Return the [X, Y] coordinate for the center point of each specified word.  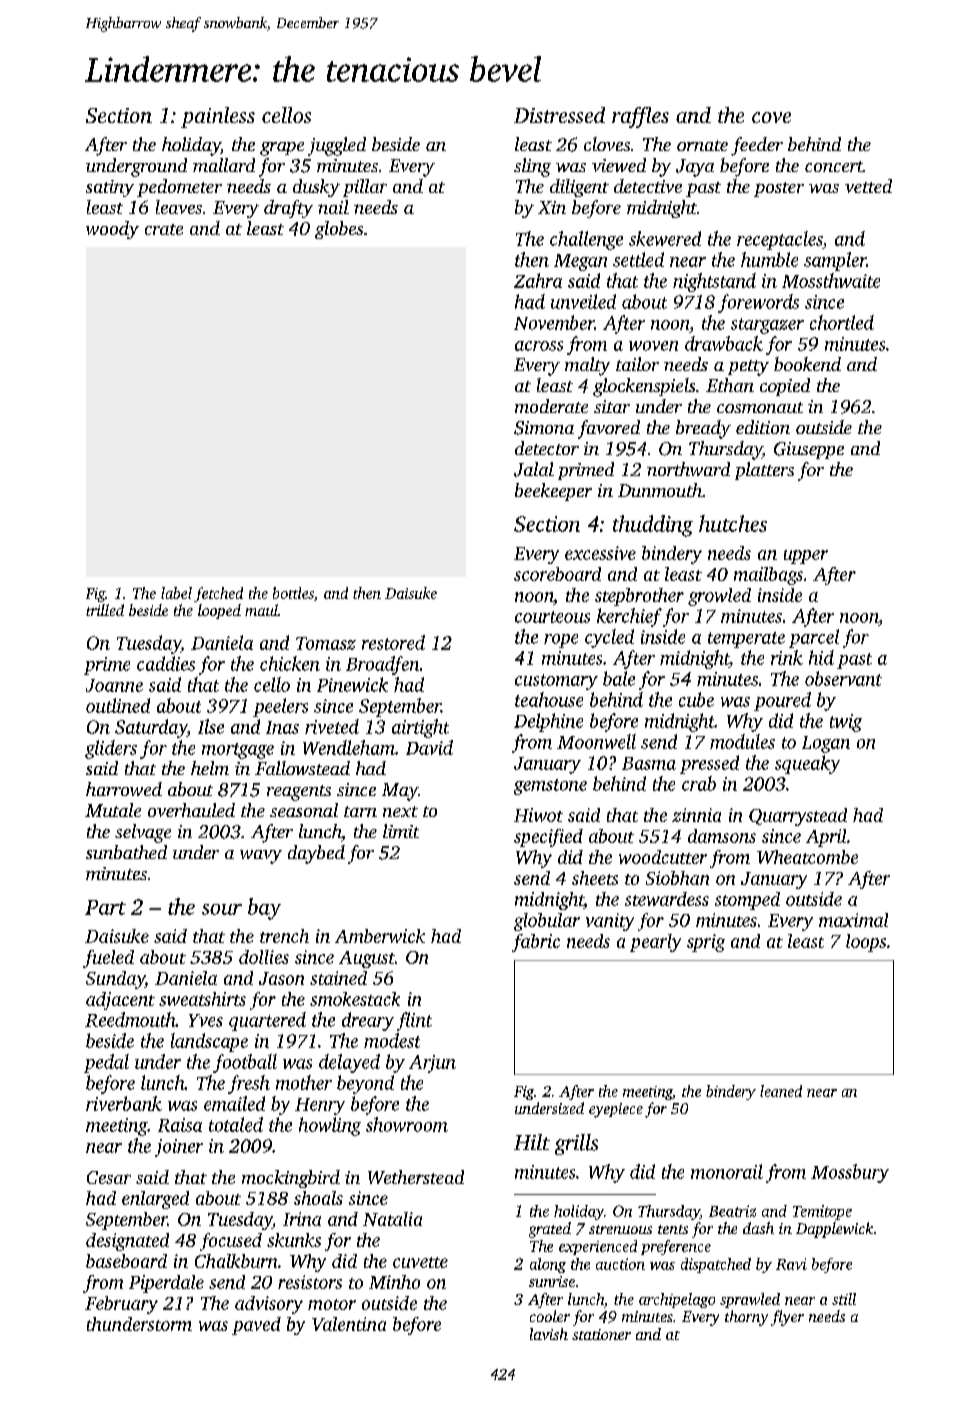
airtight [420, 728]
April [826, 838]
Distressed [559, 115]
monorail [727, 1171]
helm [210, 768]
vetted [868, 186]
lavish [549, 1334]
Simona [544, 428]
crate [164, 229]
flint [414, 1021]
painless [218, 117]
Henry [320, 1106]
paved [256, 1326]
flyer [787, 1318]
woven [653, 346]
